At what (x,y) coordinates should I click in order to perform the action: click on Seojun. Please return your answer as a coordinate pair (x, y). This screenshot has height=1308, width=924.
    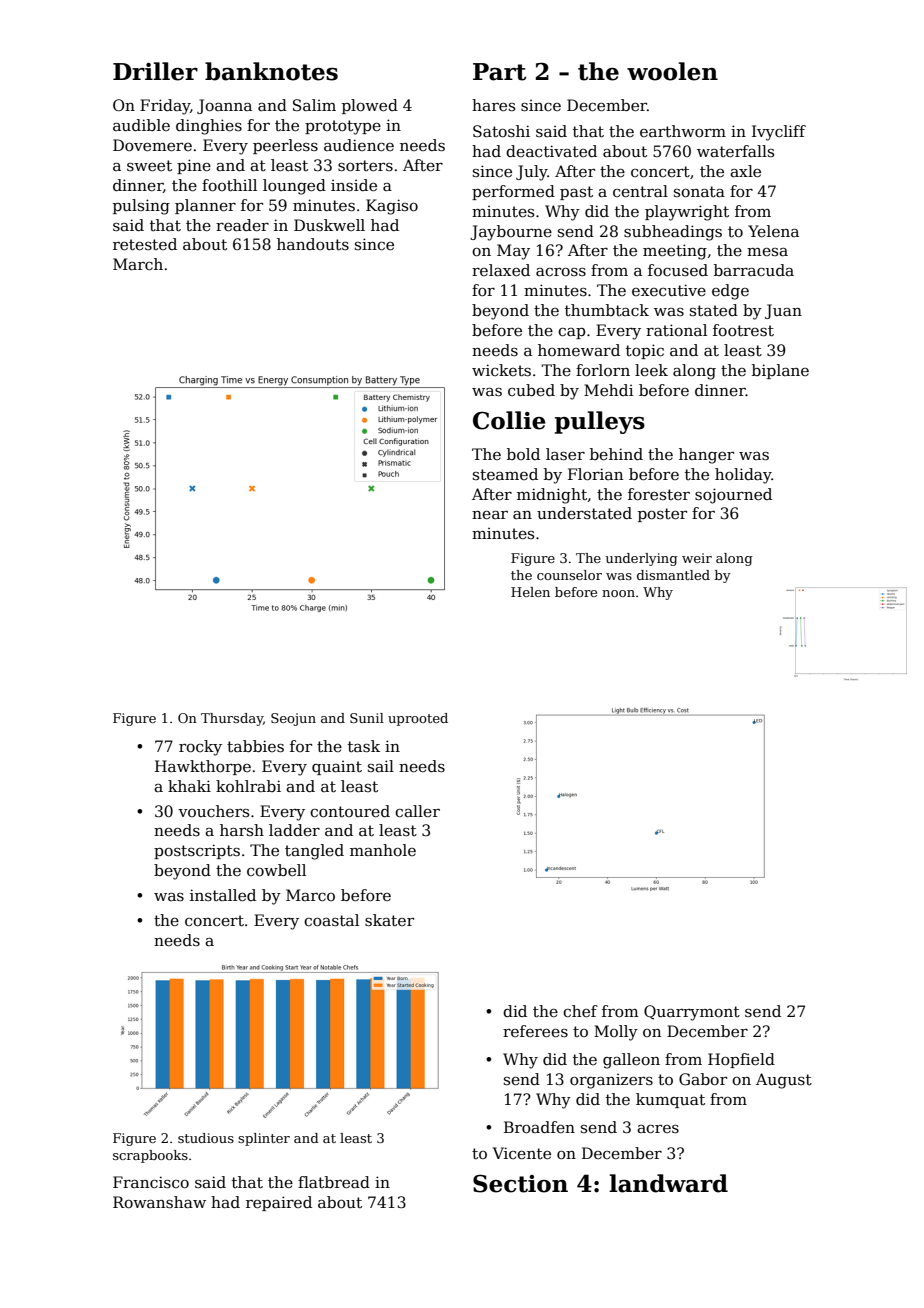
    Looking at the image, I should click on (293, 719).
